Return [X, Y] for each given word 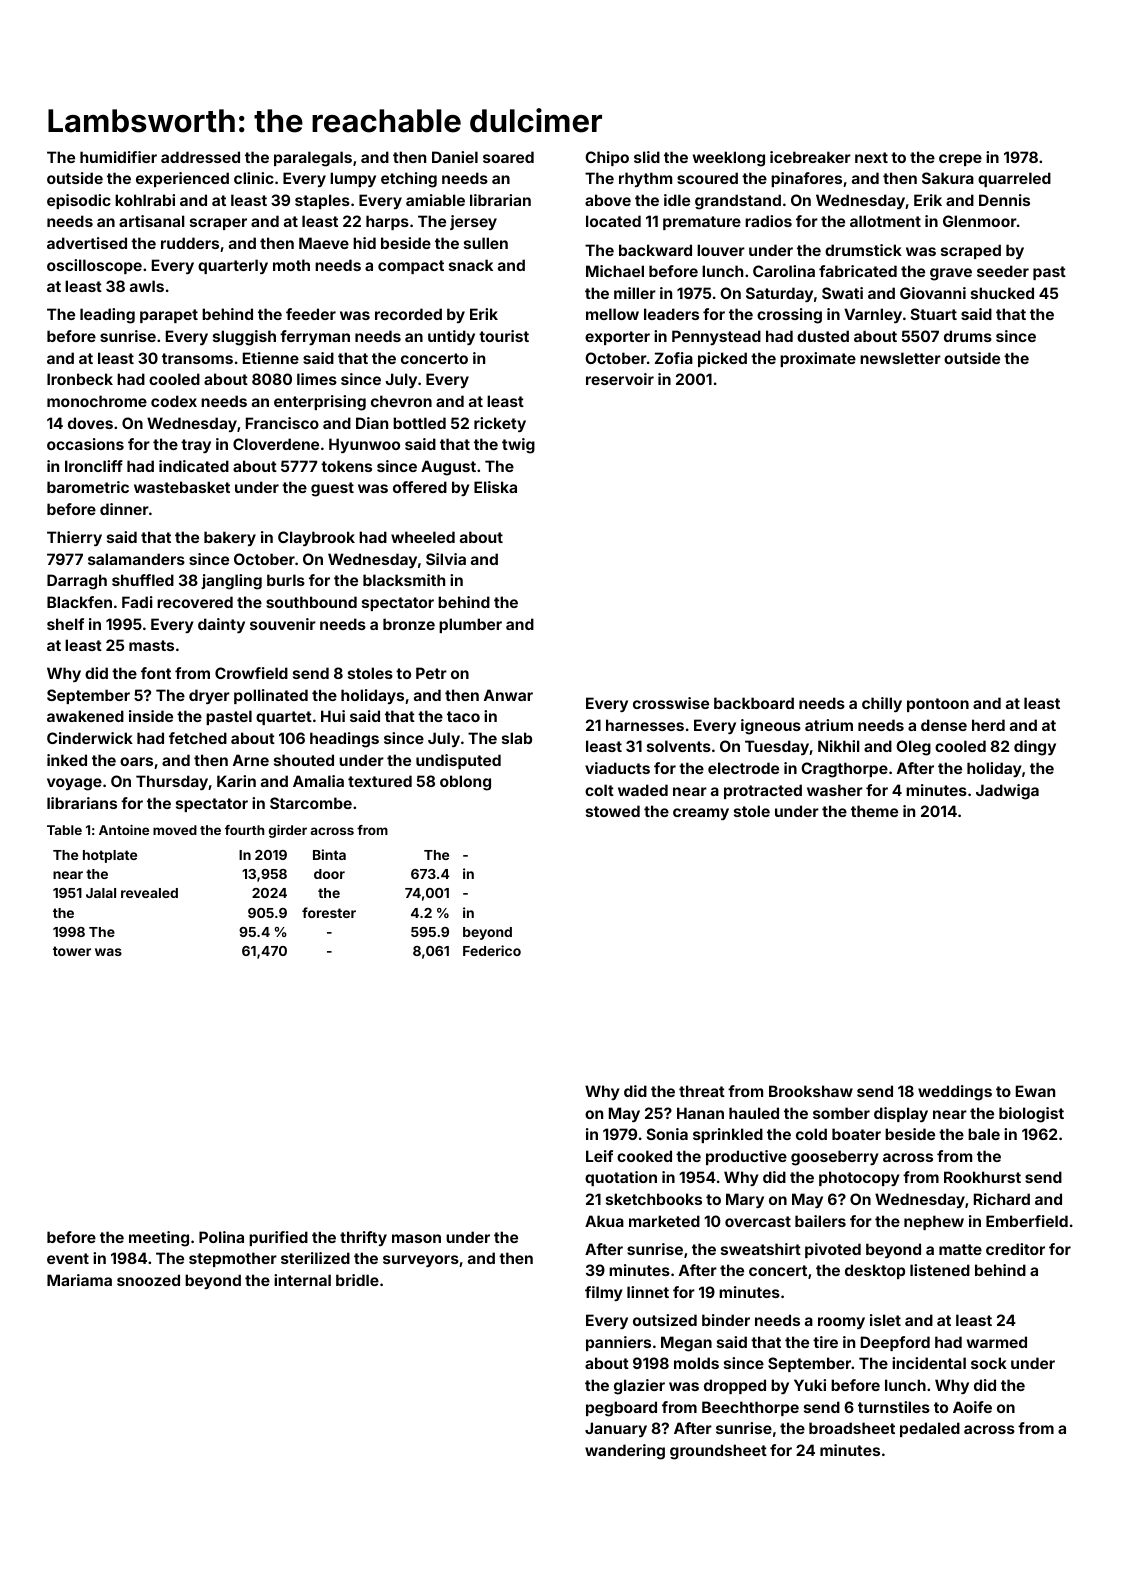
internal [302, 1280]
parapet [169, 316]
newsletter [900, 358]
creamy [701, 814]
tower [72, 951]
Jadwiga [1007, 792]
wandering [625, 1452]
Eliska [495, 487]
